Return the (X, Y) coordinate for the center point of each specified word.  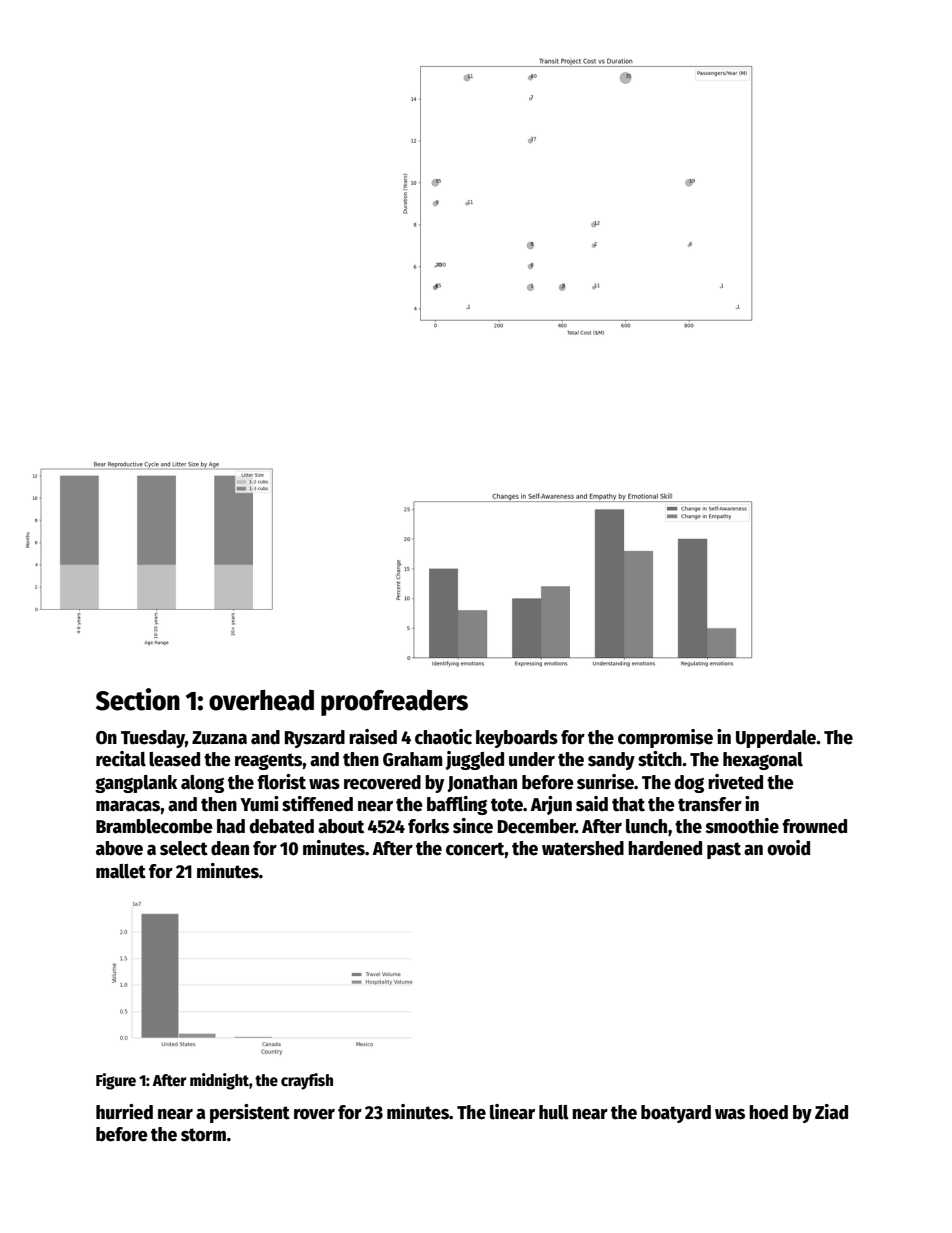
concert (475, 849)
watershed (583, 848)
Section (138, 699)
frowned (814, 826)
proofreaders (394, 703)
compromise (665, 738)
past (724, 850)
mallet (121, 871)
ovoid (788, 848)
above (119, 848)
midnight (219, 1081)
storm (203, 1135)
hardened (665, 848)
